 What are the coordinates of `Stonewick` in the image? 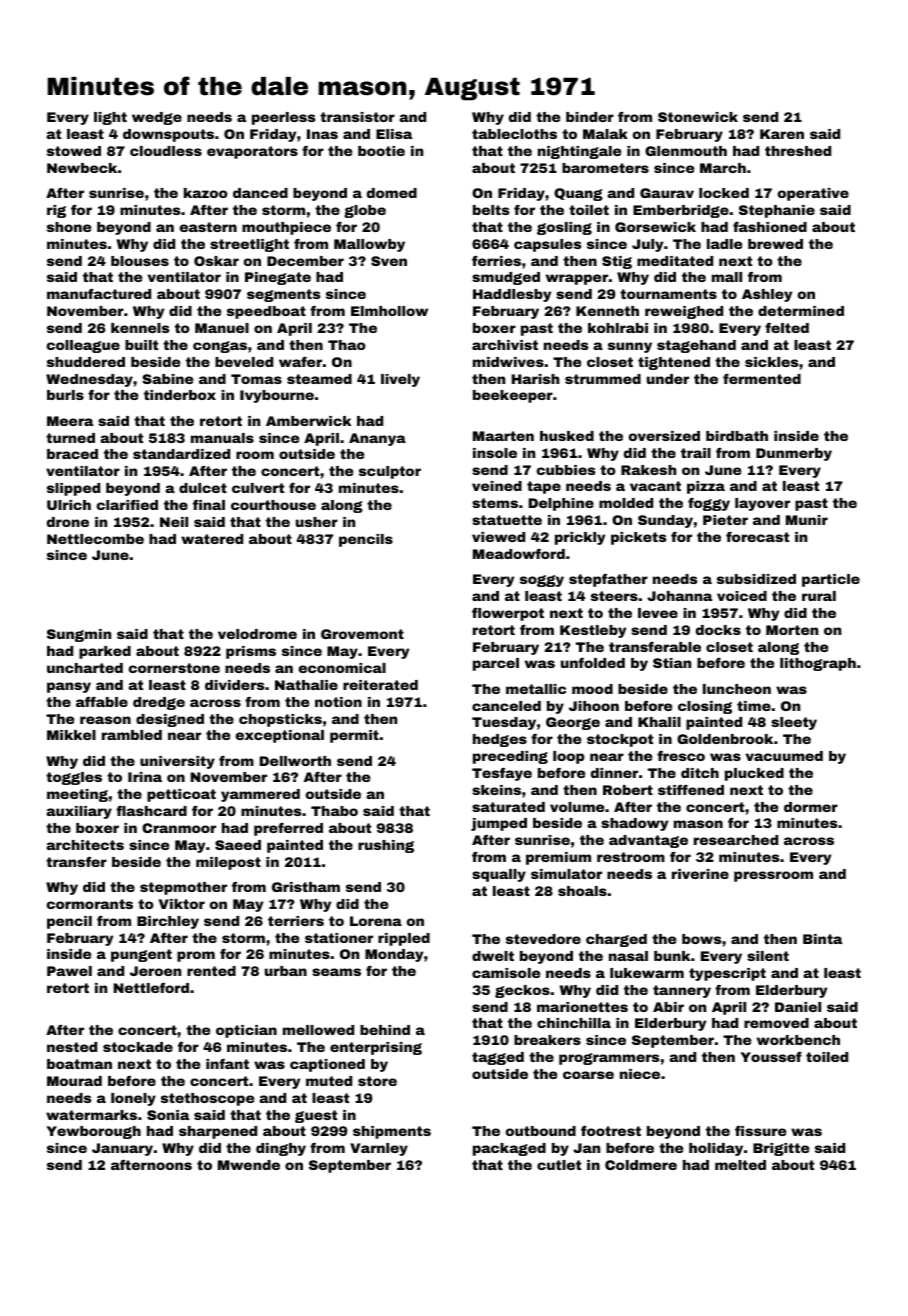 It's located at (698, 117).
